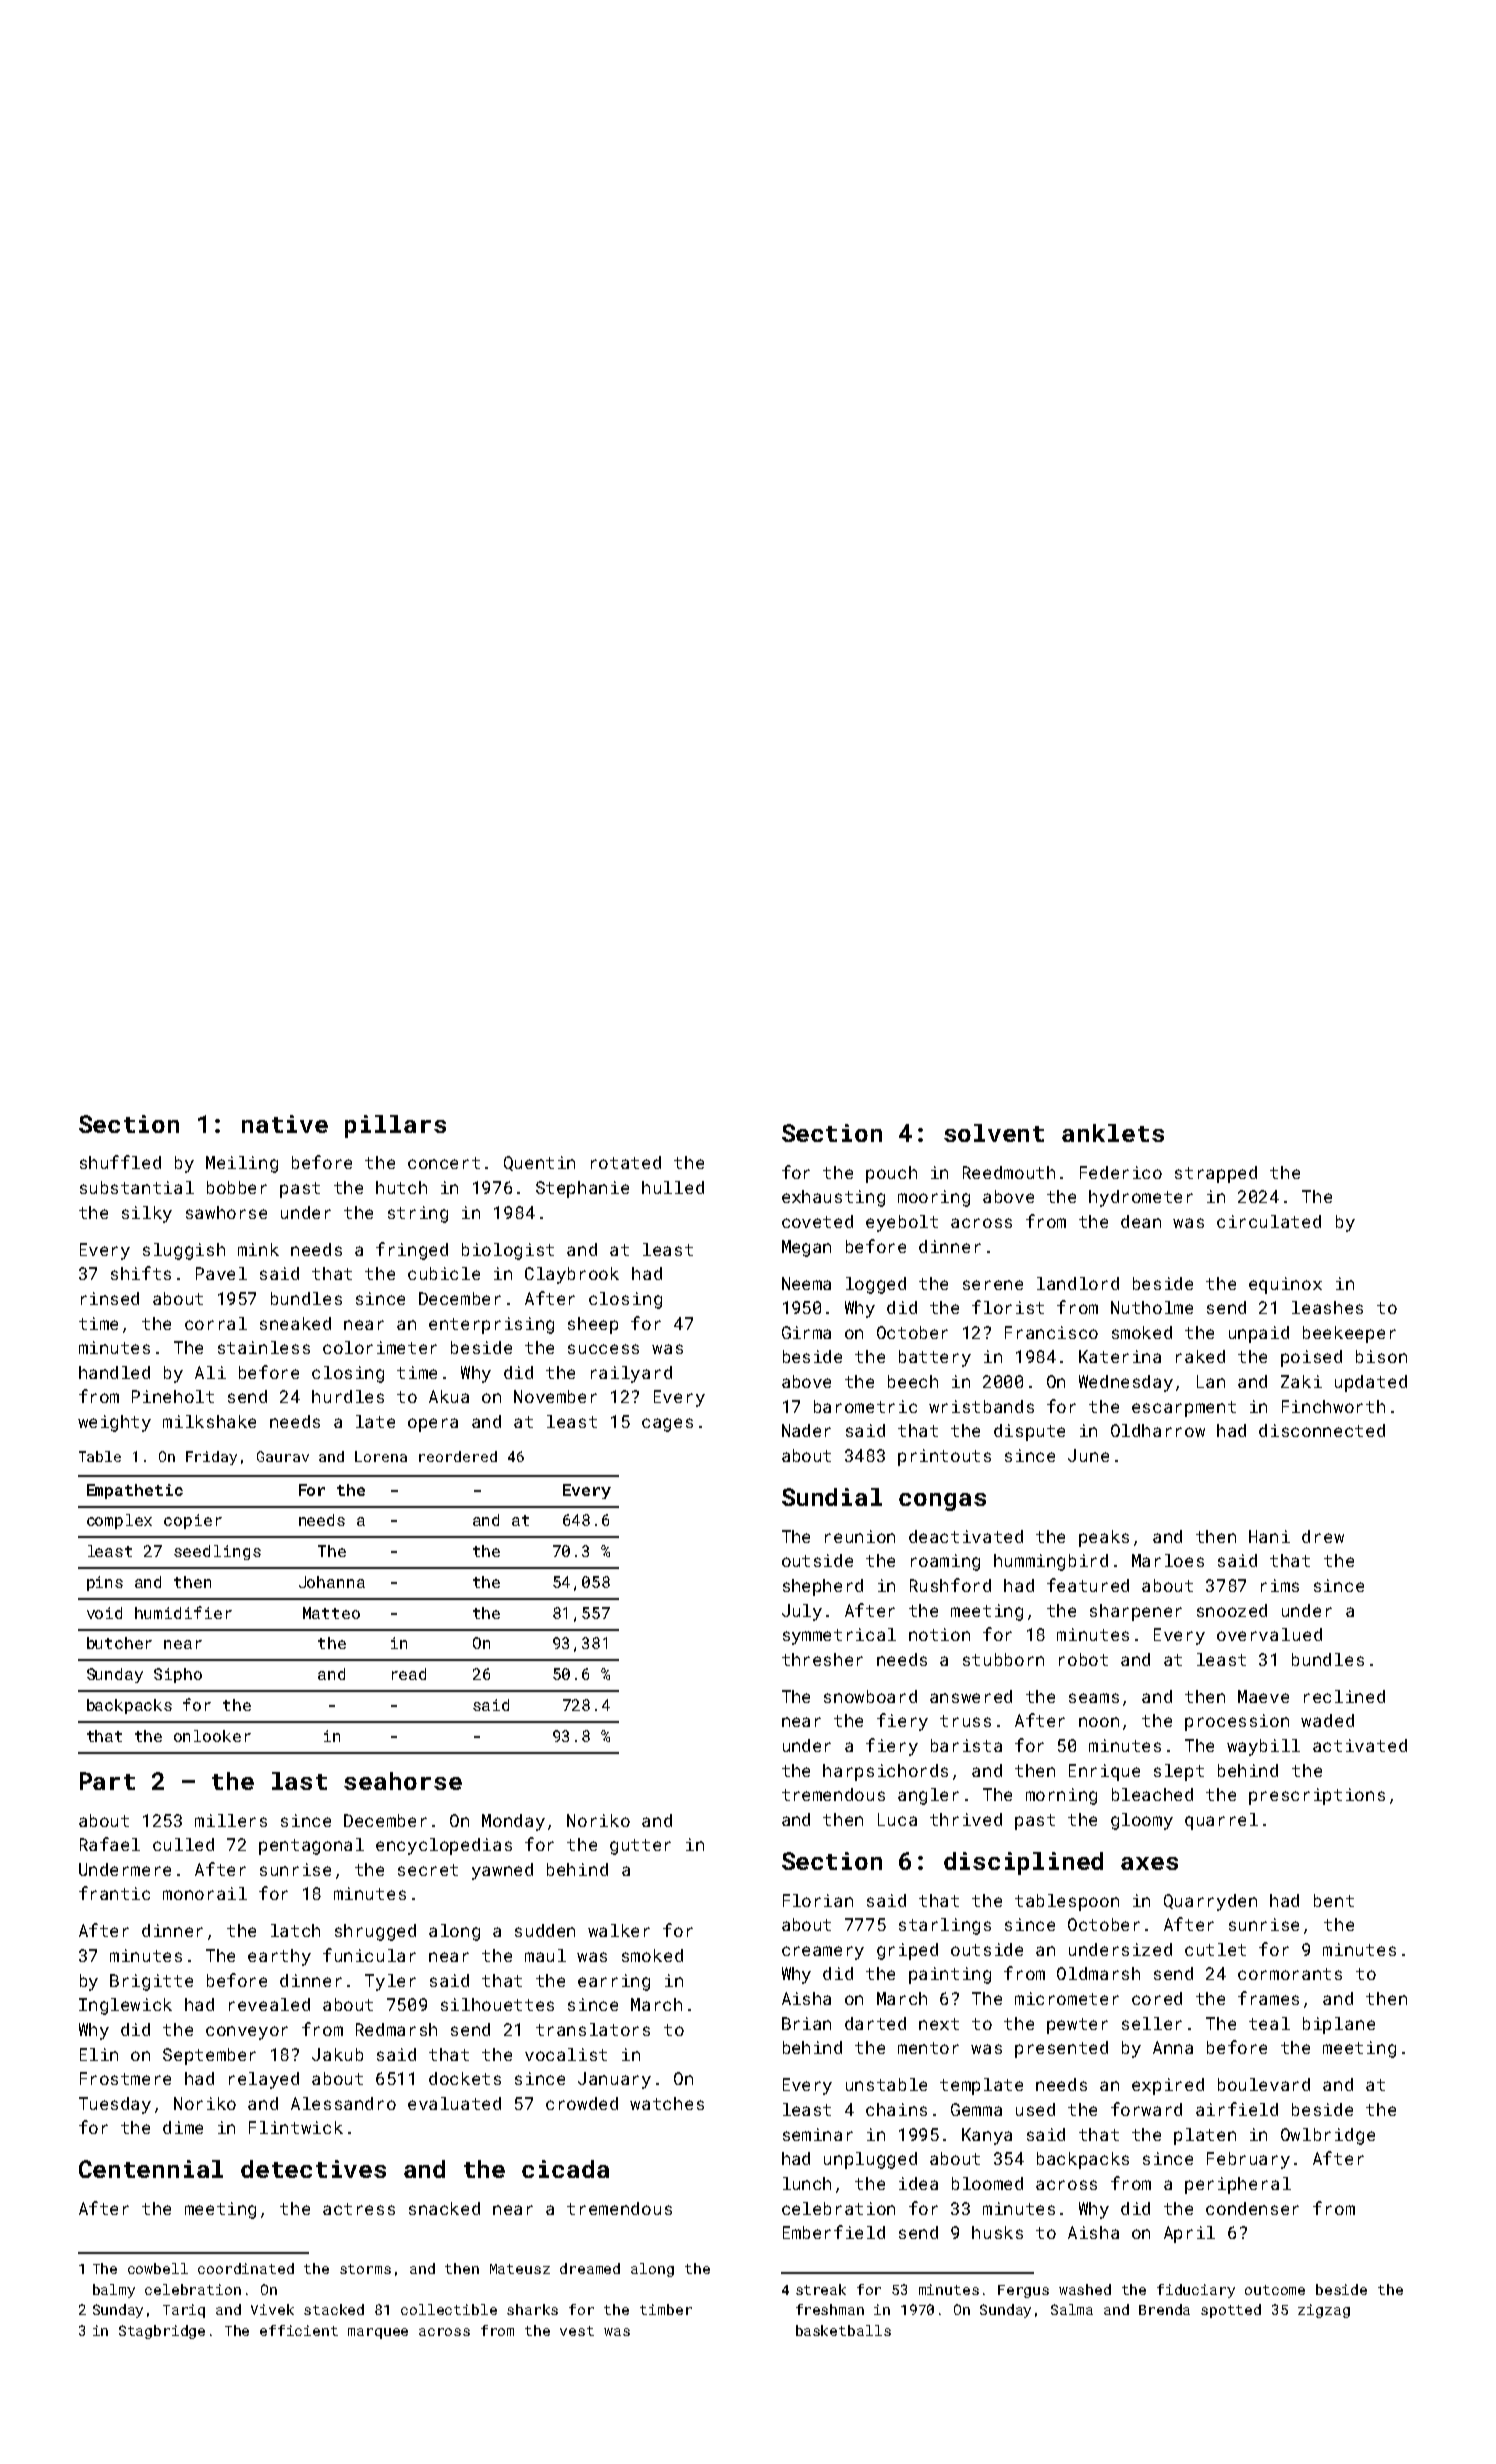 This screenshot has width=1496, height=2464. What do you see at coordinates (987, 2183) in the screenshot?
I see `bloomed` at bounding box center [987, 2183].
